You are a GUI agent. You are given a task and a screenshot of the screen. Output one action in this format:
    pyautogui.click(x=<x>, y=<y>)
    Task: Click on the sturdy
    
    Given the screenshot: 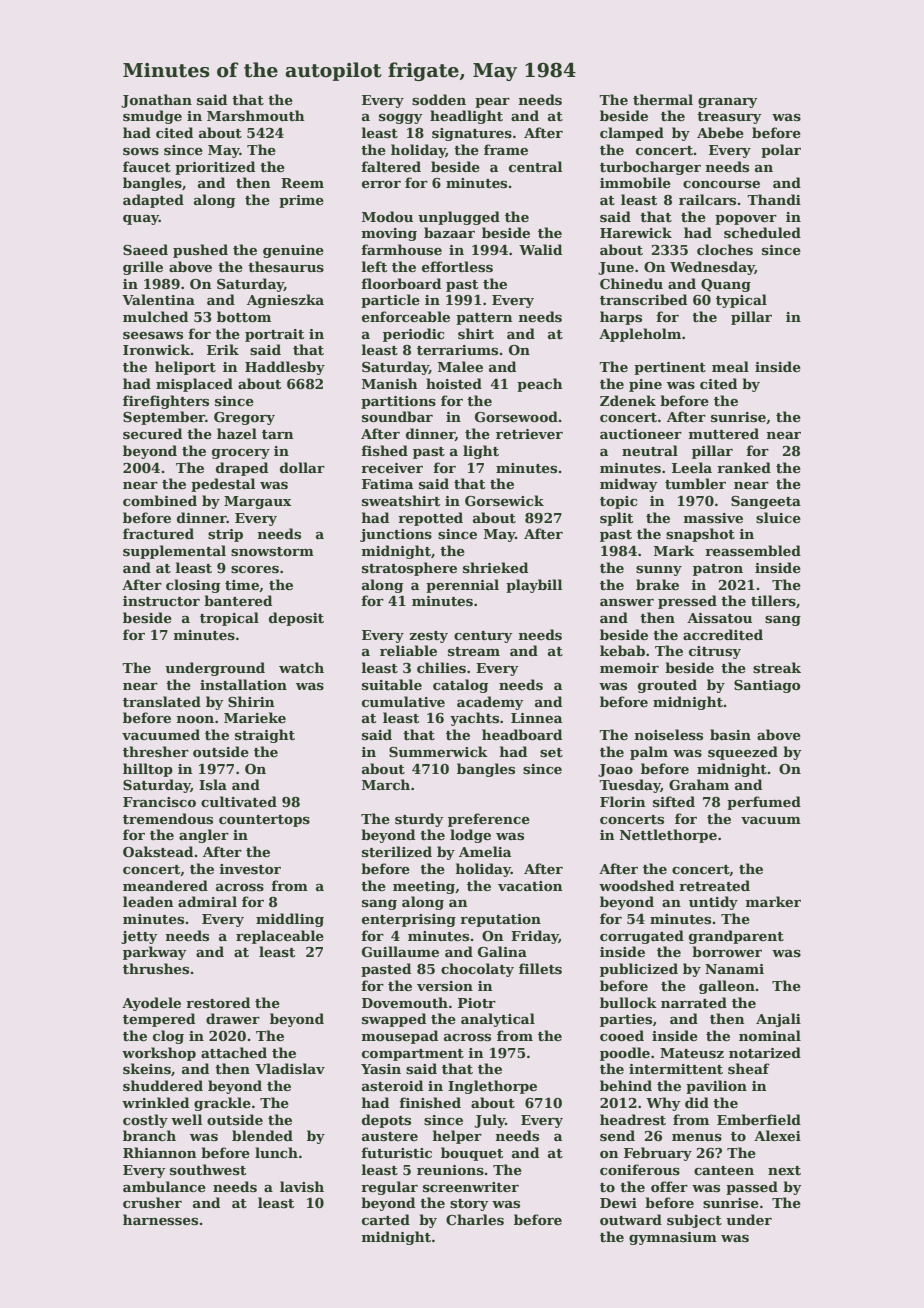 What is the action you would take?
    pyautogui.click(x=419, y=820)
